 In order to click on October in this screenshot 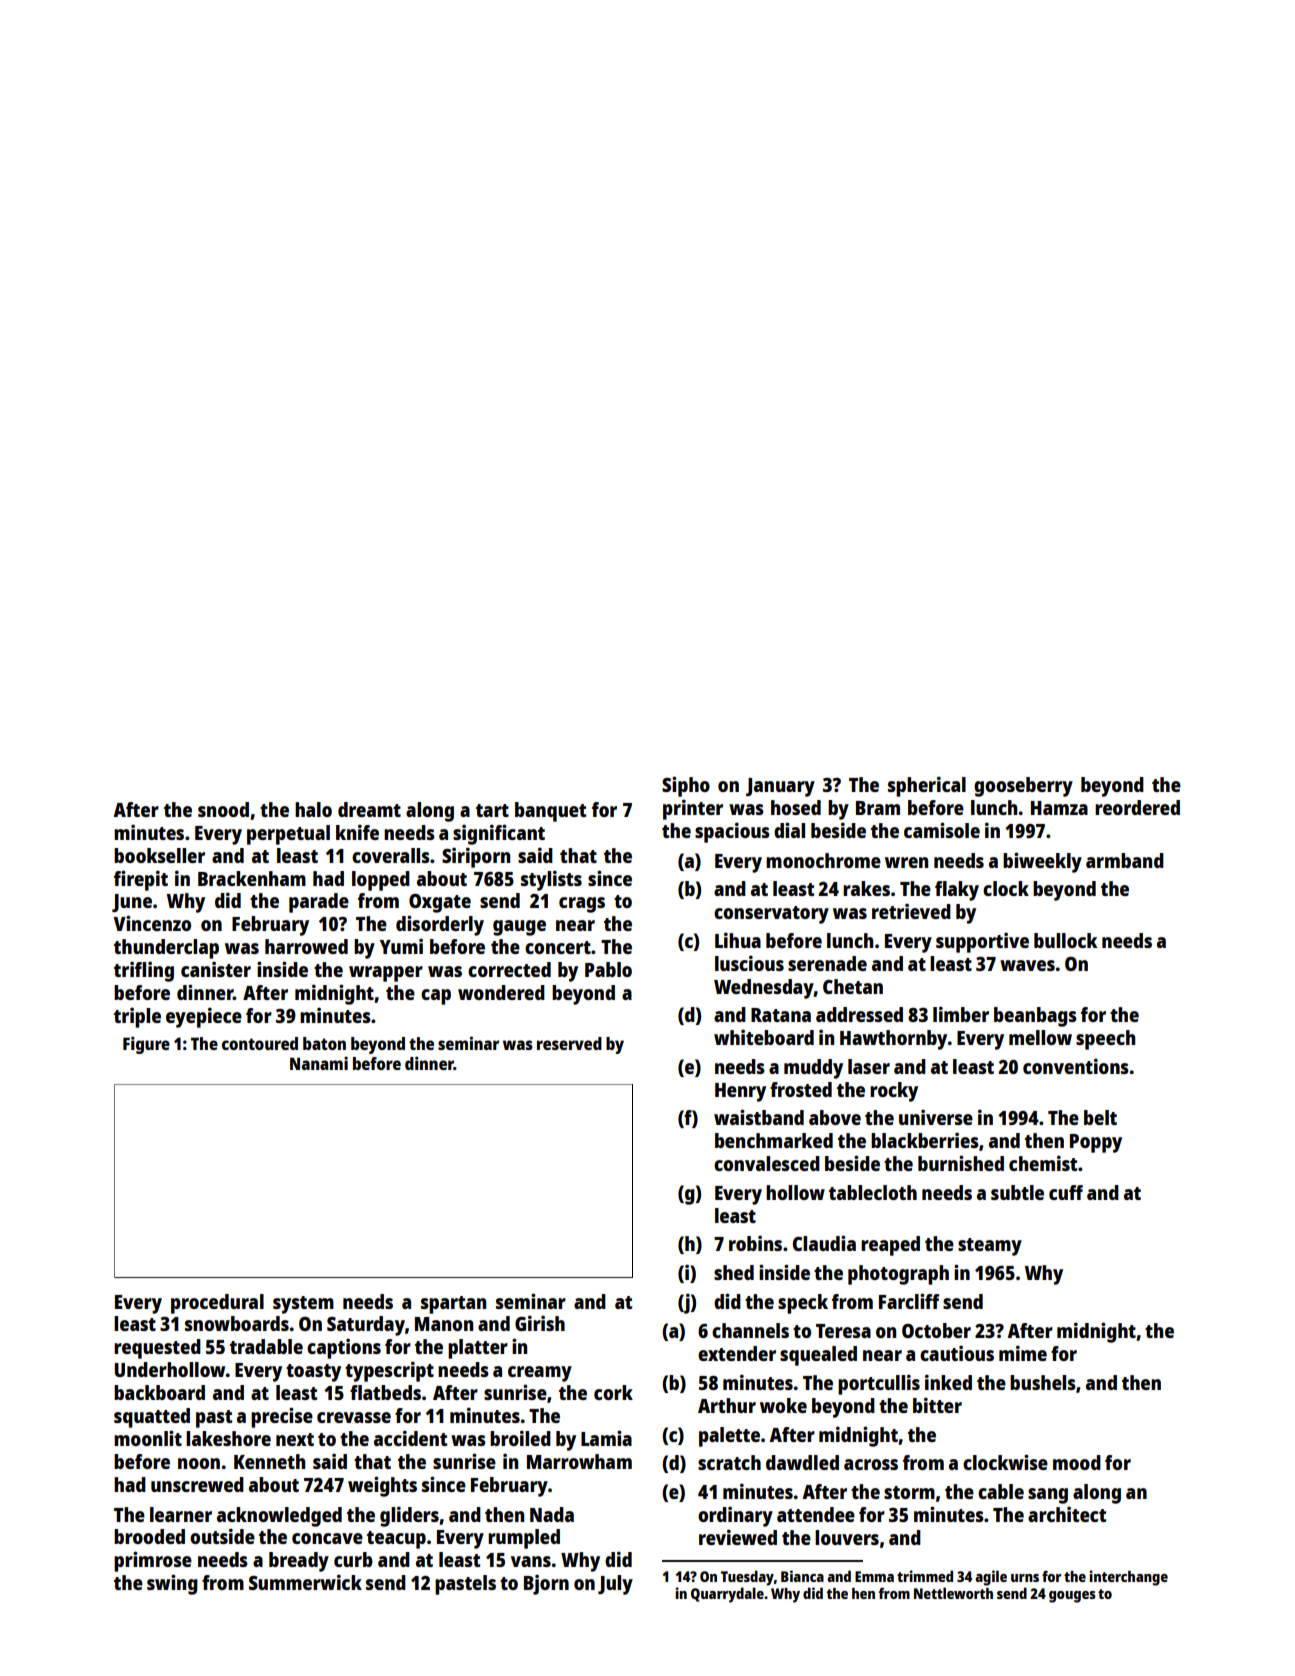, I will do `click(936, 1330)`.
